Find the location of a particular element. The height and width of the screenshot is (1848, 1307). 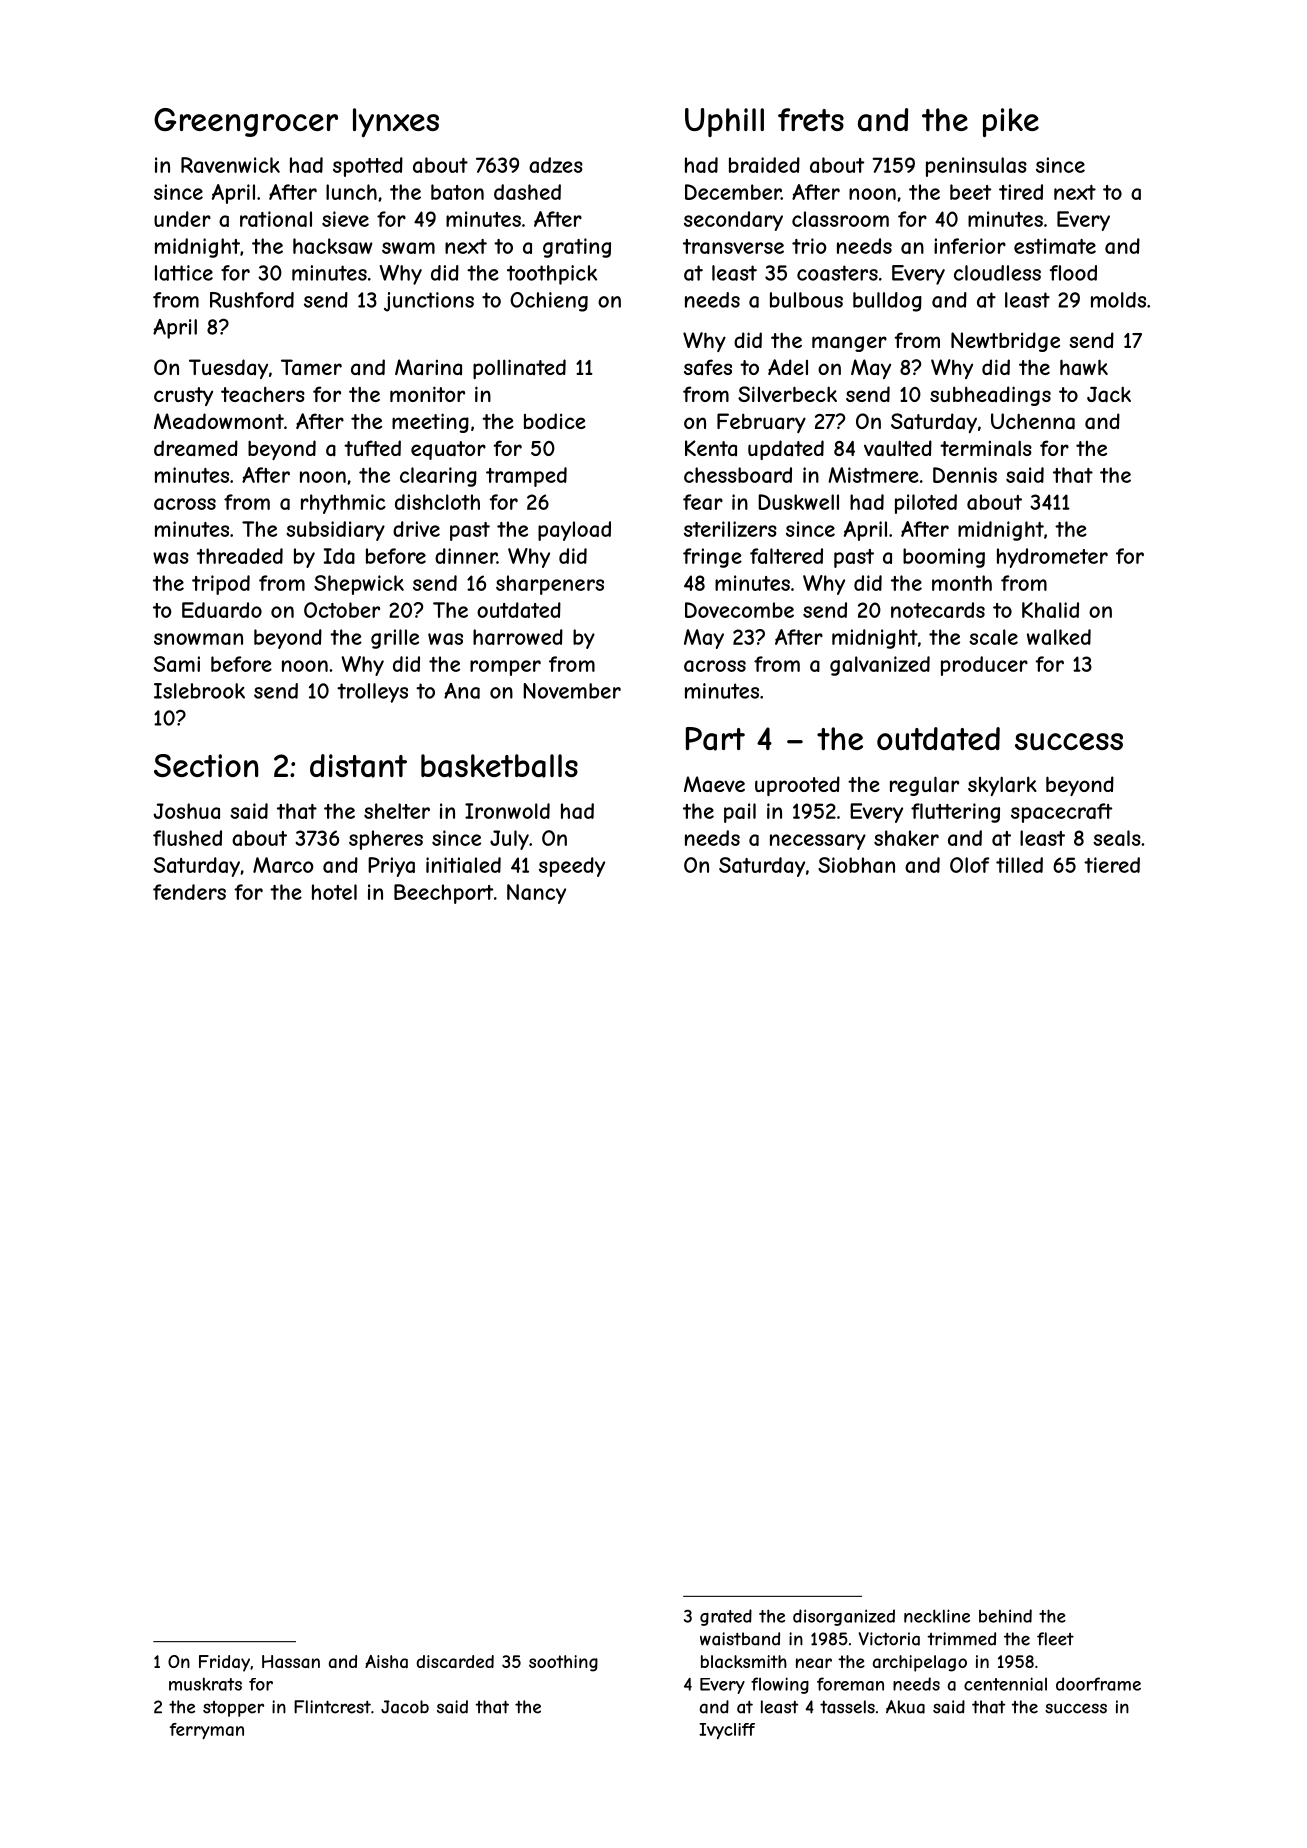

fleet is located at coordinates (1055, 1639).
